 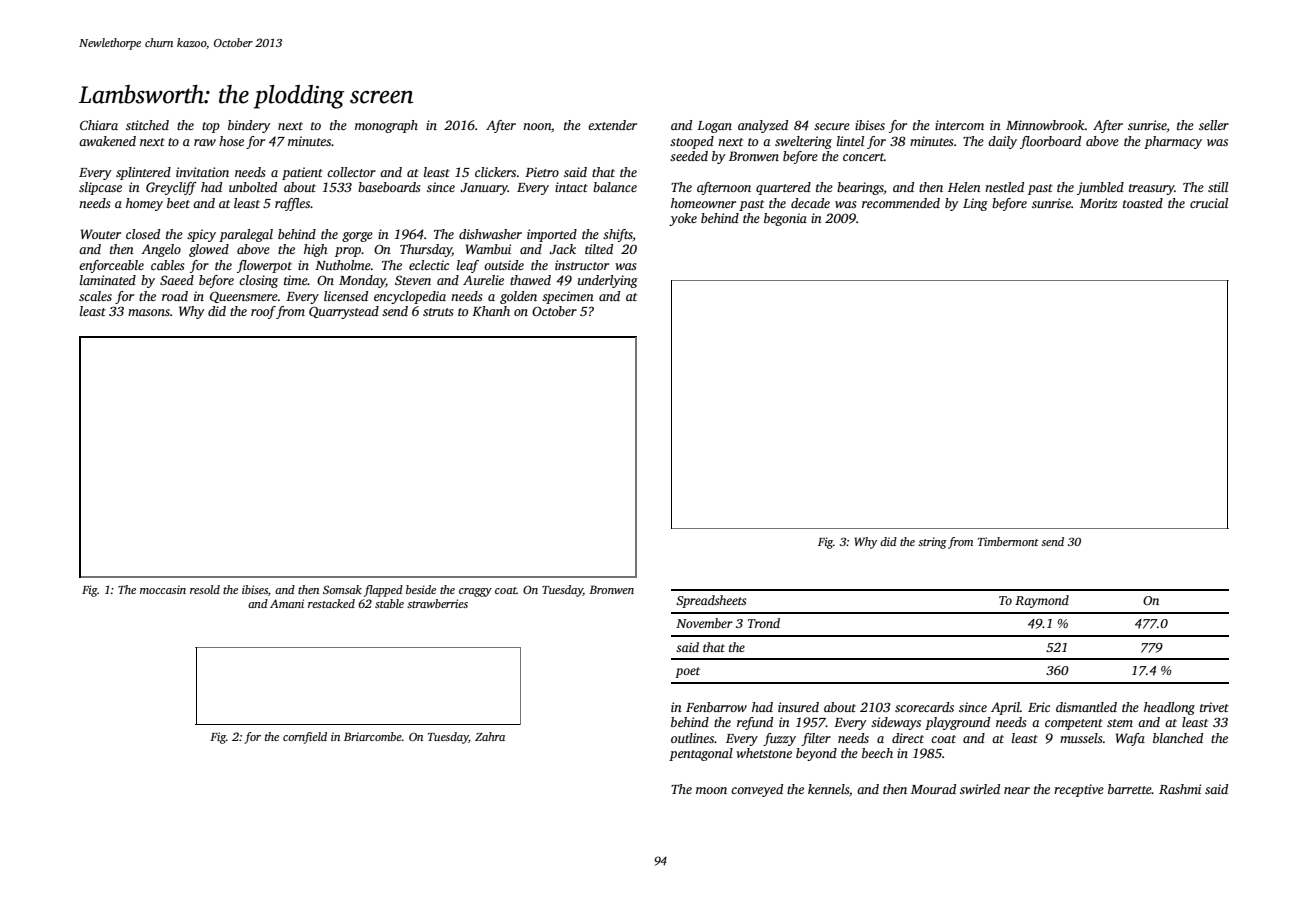 I want to click on Spreadsheets, so click(x=711, y=601).
